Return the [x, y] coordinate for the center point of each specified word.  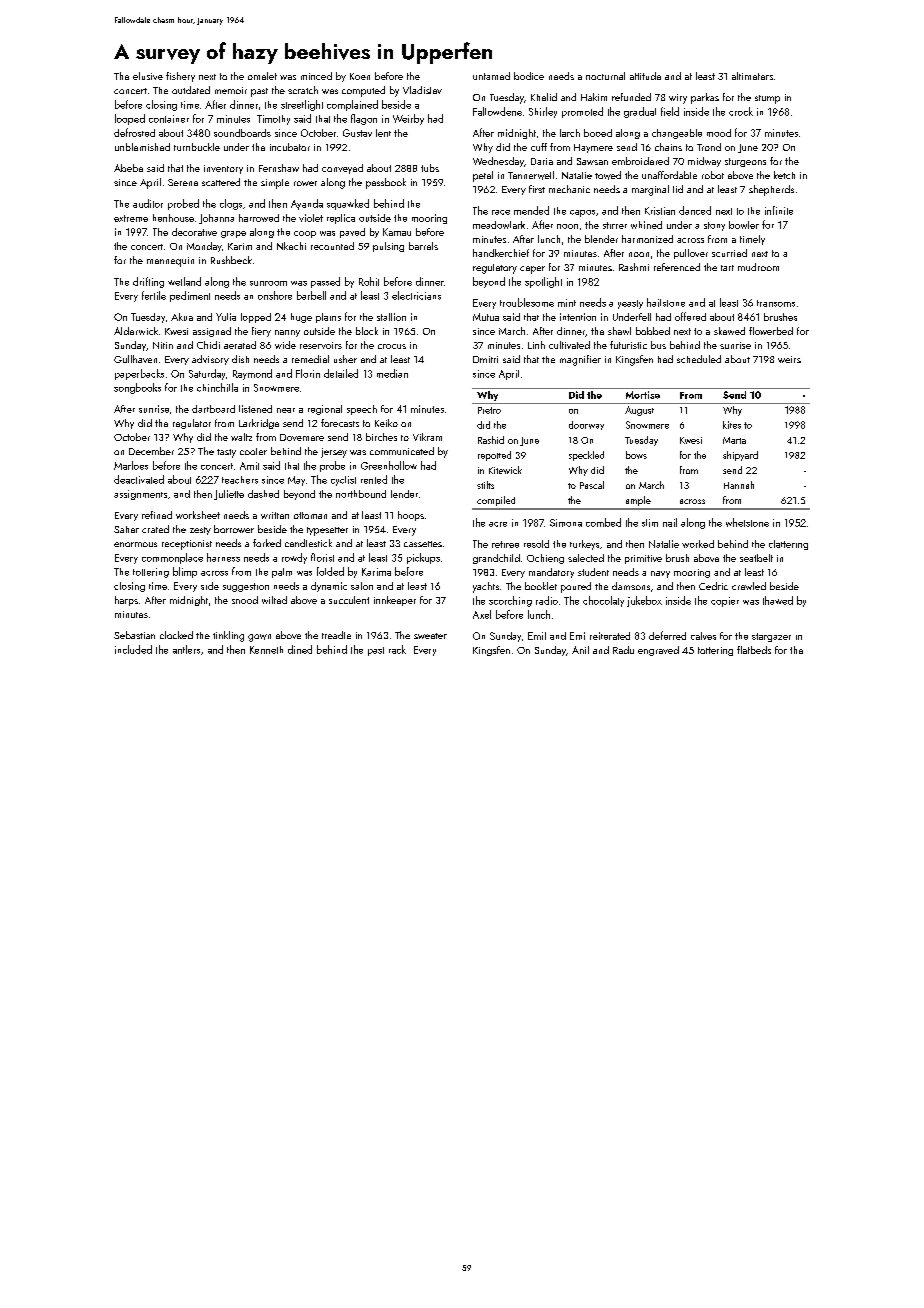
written [275, 515]
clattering [788, 545]
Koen [360, 76]
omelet [262, 76]
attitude [645, 76]
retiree [505, 544]
